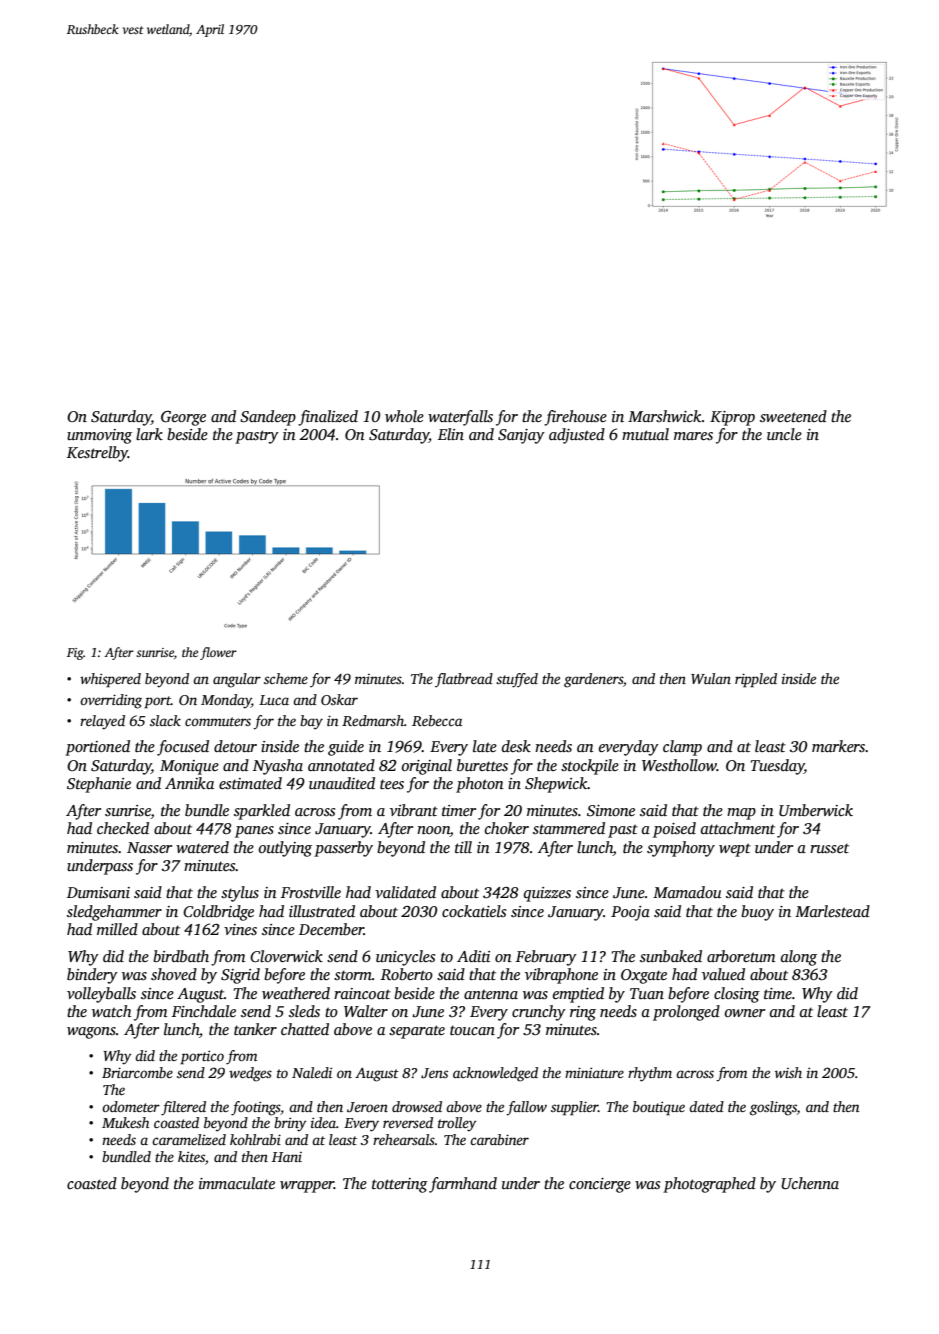 The height and width of the page is (1334, 939). What do you see at coordinates (665, 416) in the page?
I see `Marshwick` at bounding box center [665, 416].
